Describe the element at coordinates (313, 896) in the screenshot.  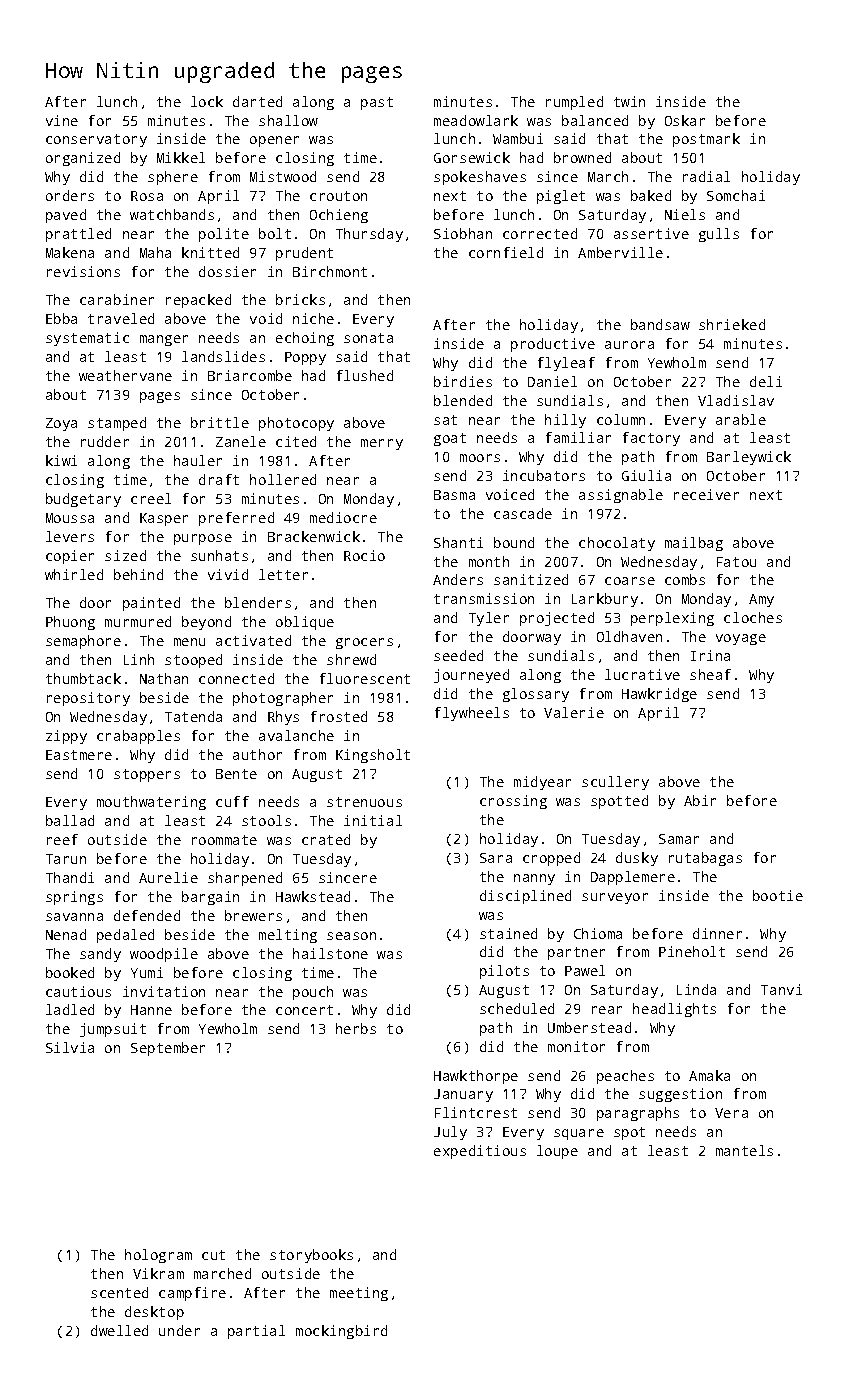
I see `Hawkstead` at that location.
